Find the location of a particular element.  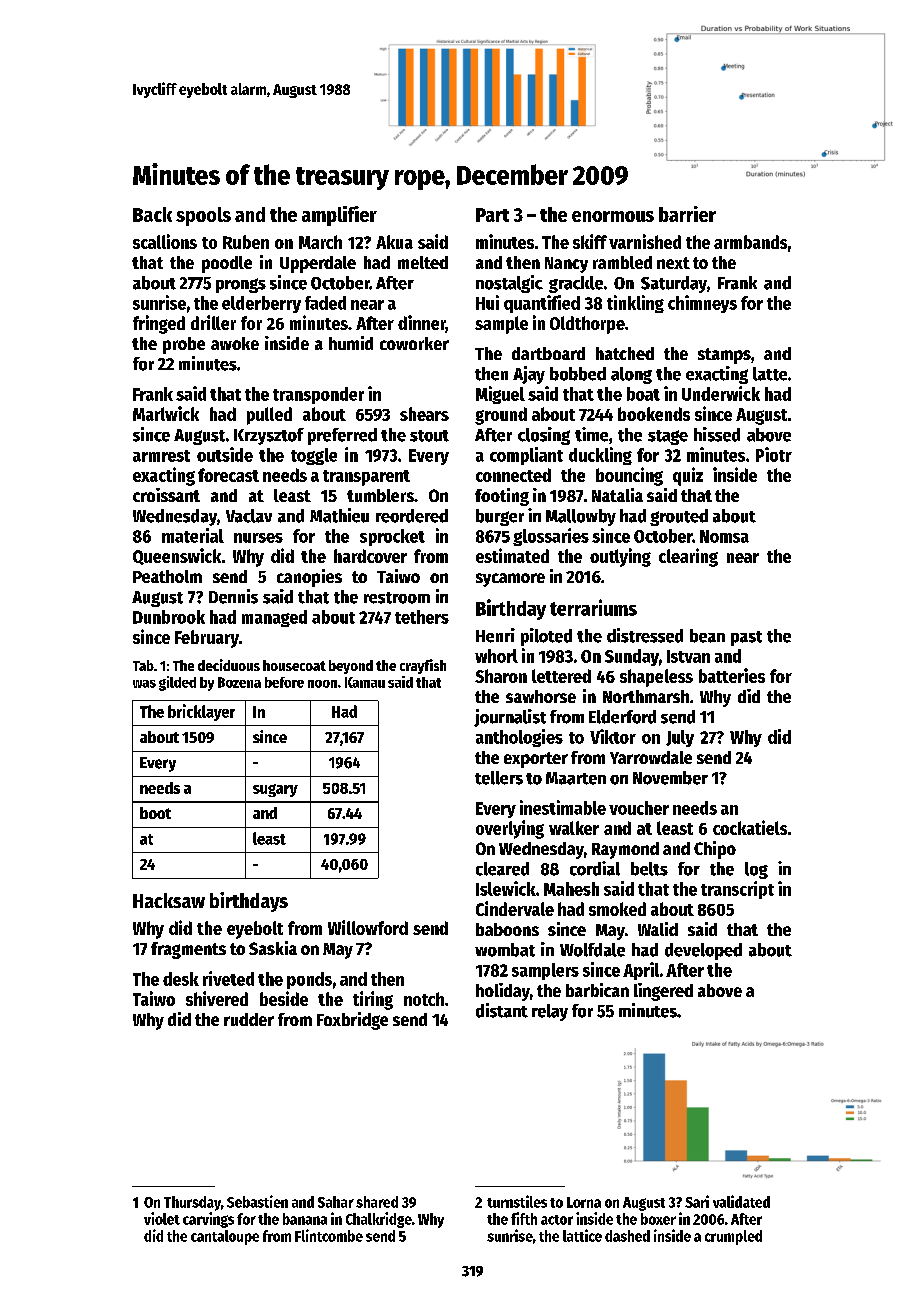

barbican is located at coordinates (597, 990).
